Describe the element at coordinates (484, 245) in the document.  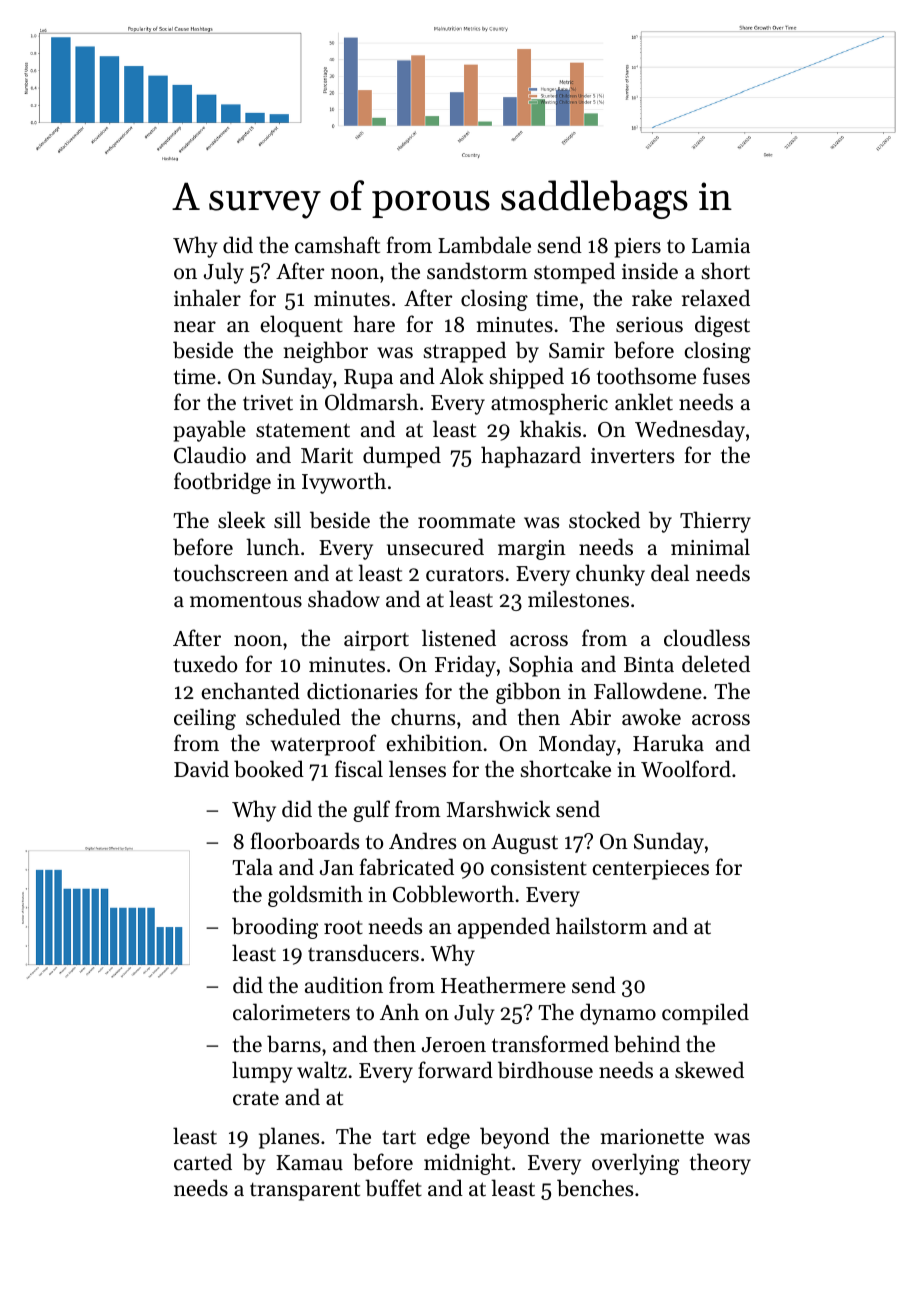
I see `Lambdale` at that location.
